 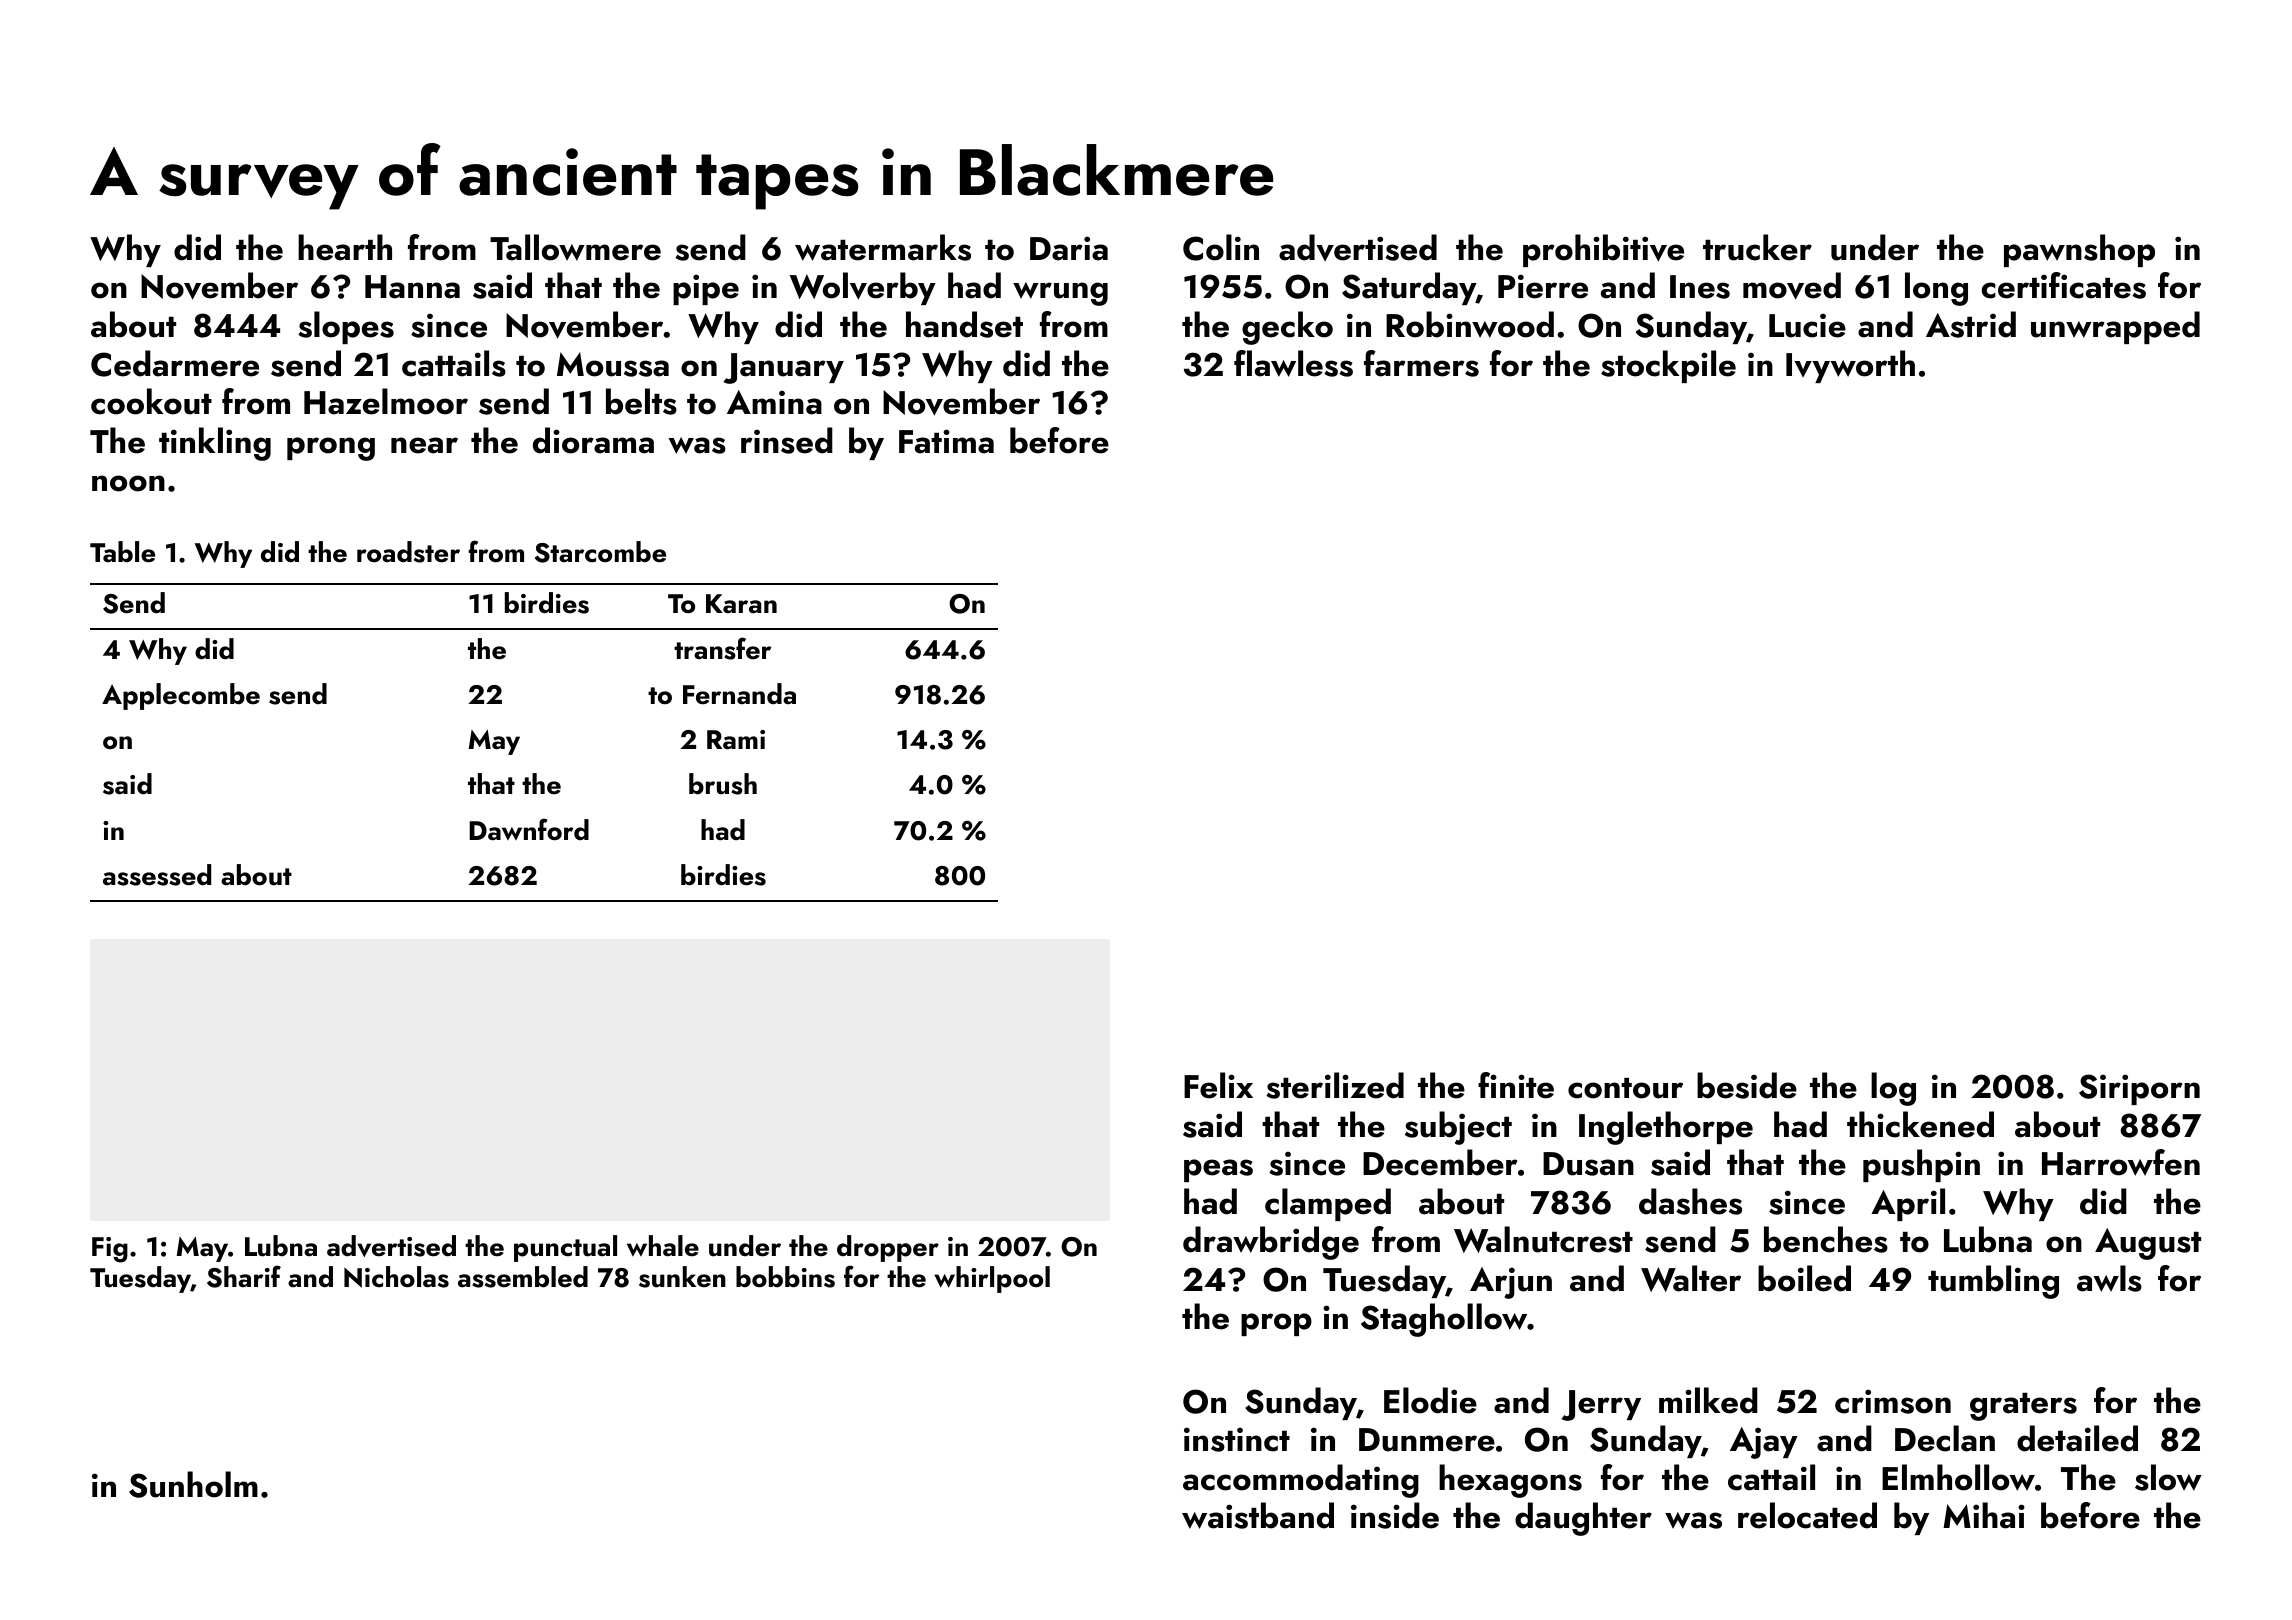 I want to click on transfer, so click(x=722, y=648).
